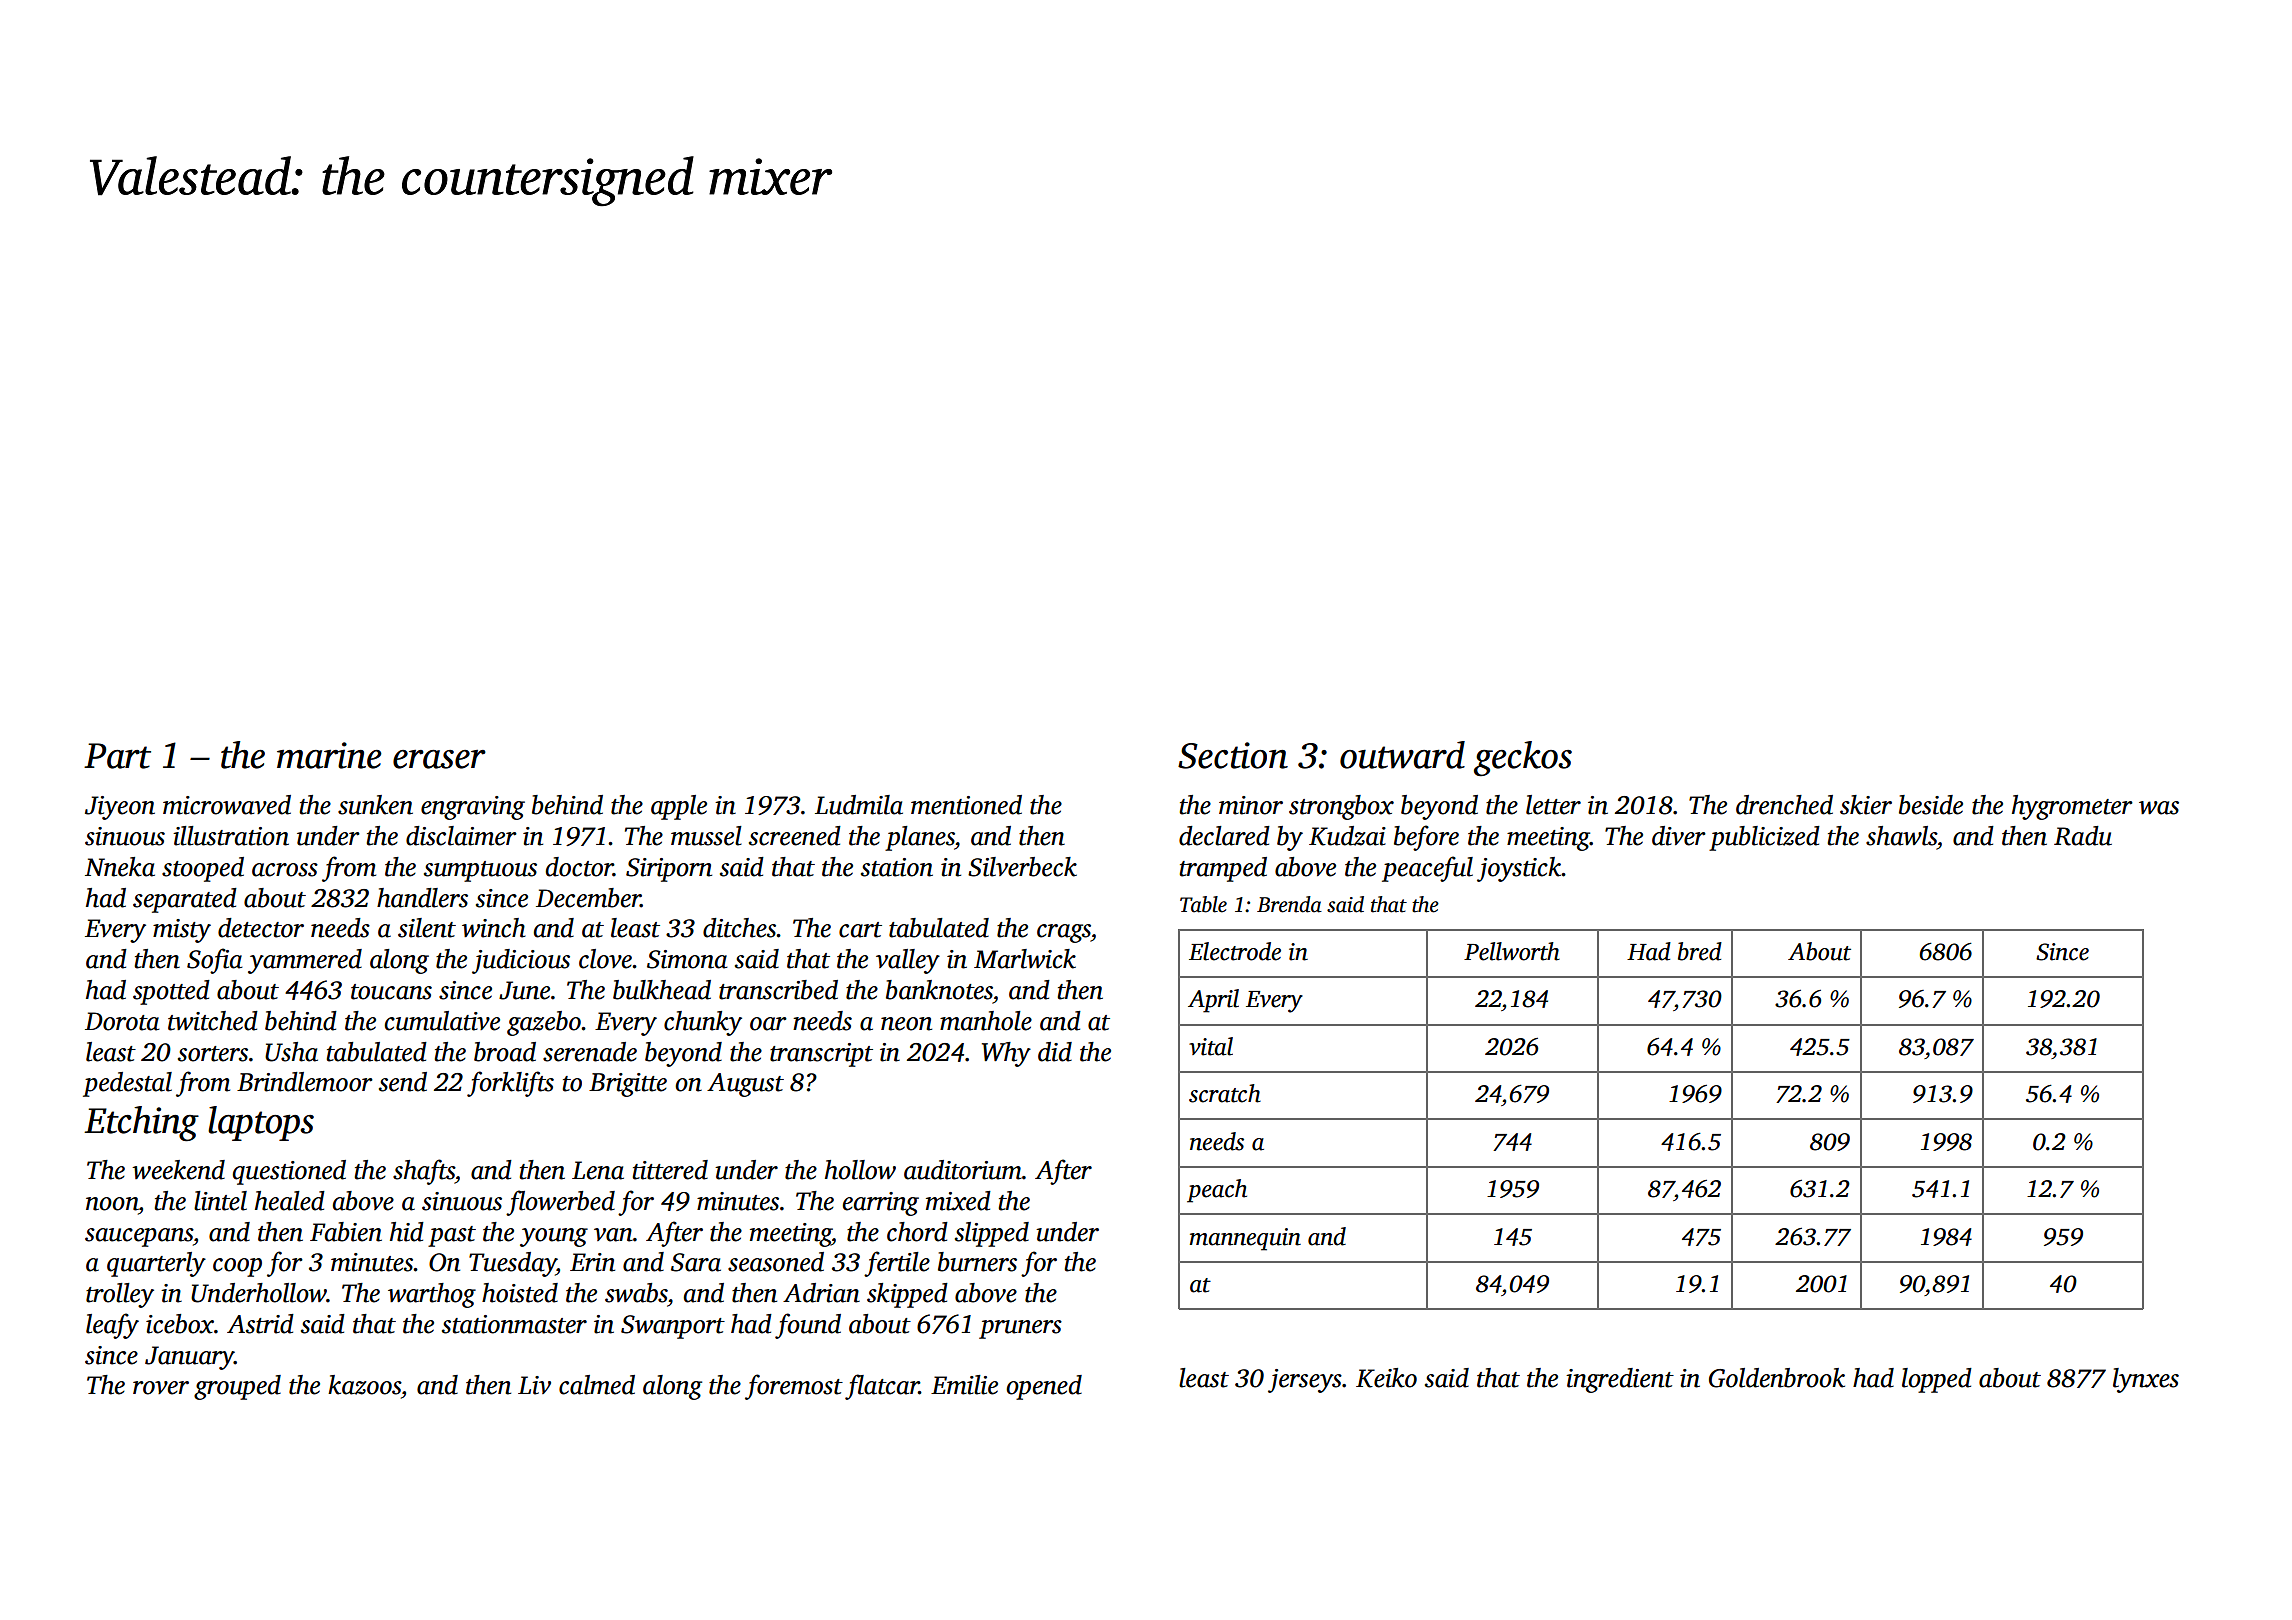  I want to click on hid, so click(407, 1232).
